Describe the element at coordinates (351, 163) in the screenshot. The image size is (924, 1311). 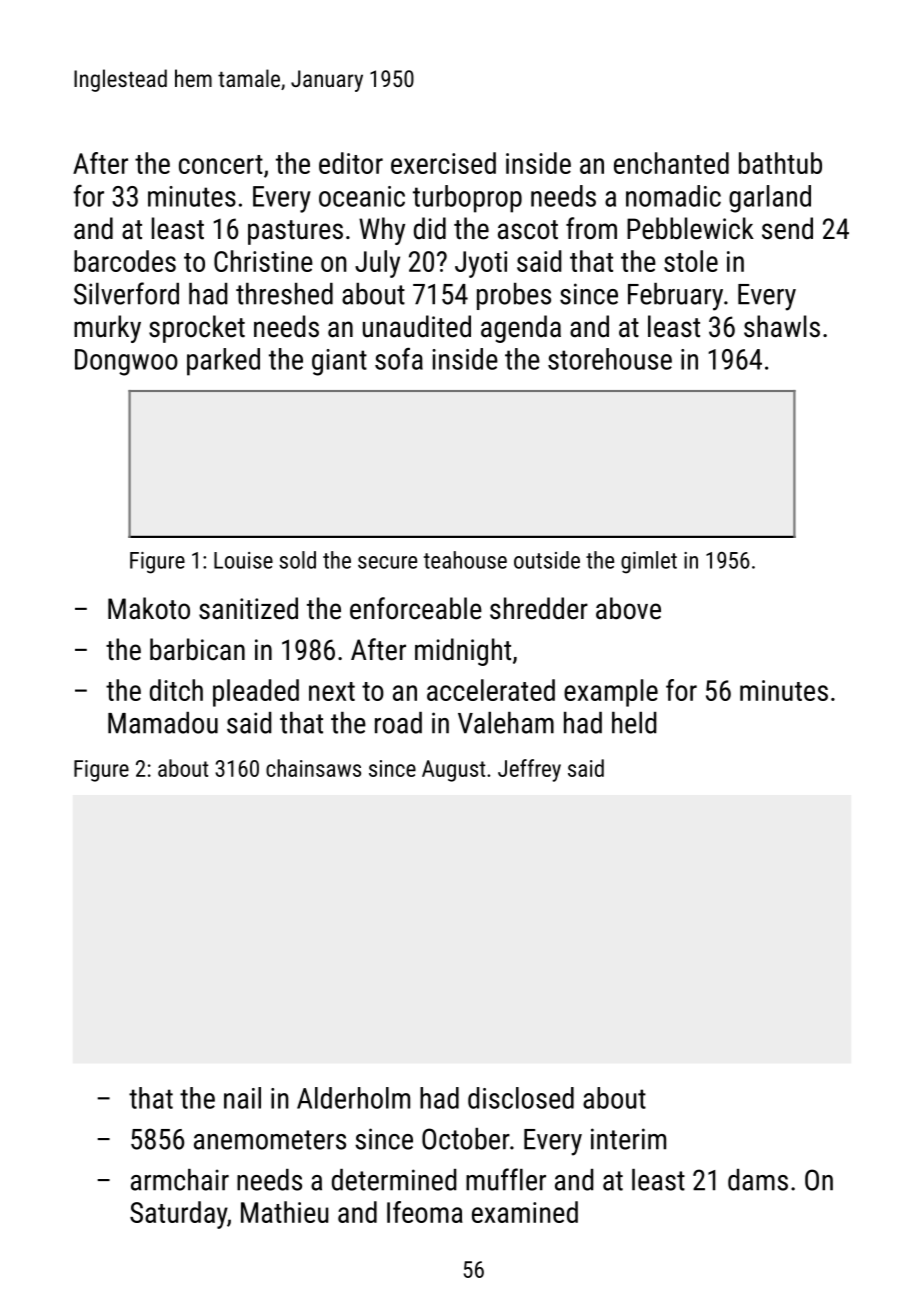
I see `editor` at that location.
